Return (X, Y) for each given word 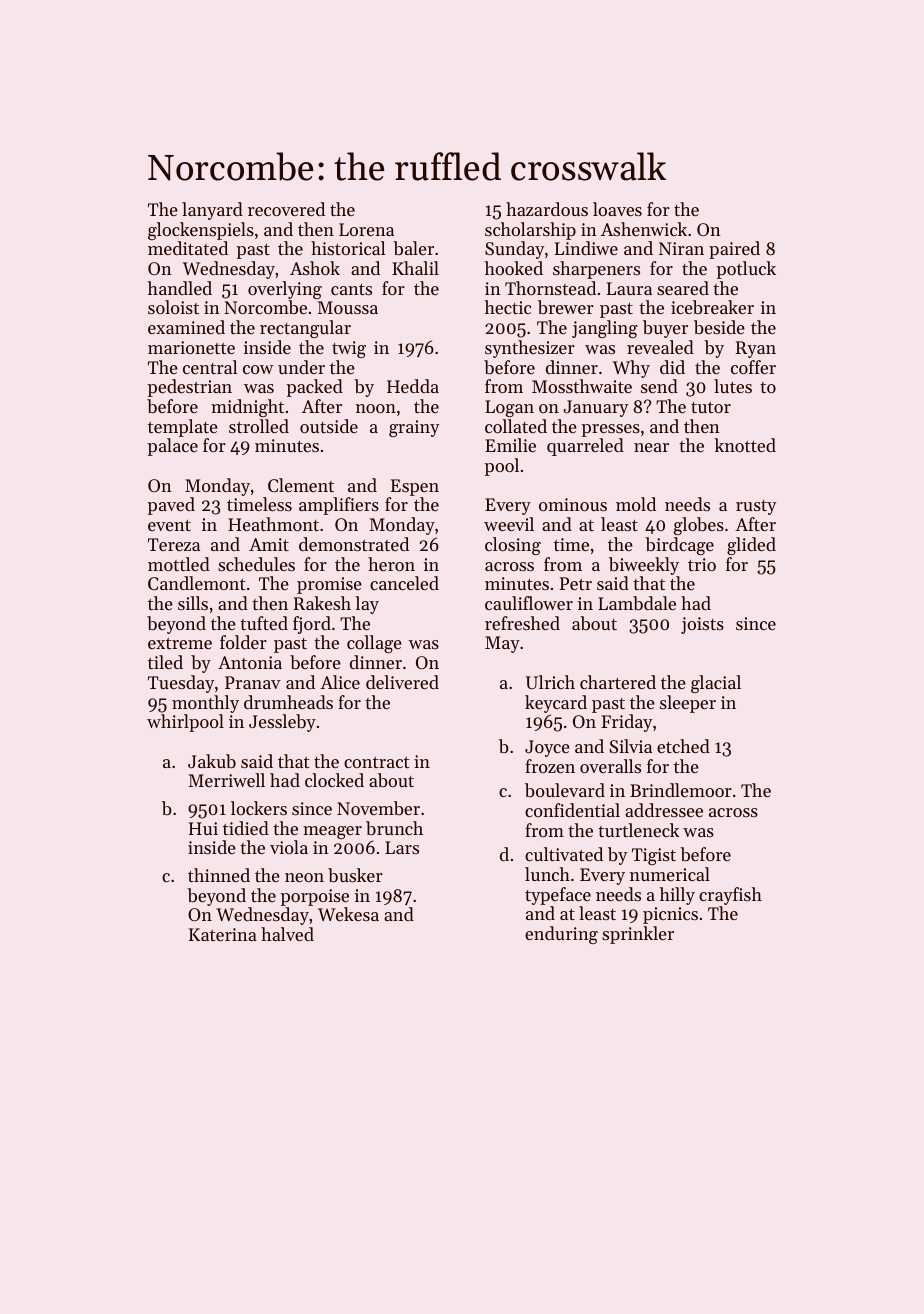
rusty (756, 507)
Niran (681, 248)
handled (180, 288)
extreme (180, 643)
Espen (415, 487)
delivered (402, 682)
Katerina (223, 934)
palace (173, 447)
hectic (508, 307)
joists (702, 625)
